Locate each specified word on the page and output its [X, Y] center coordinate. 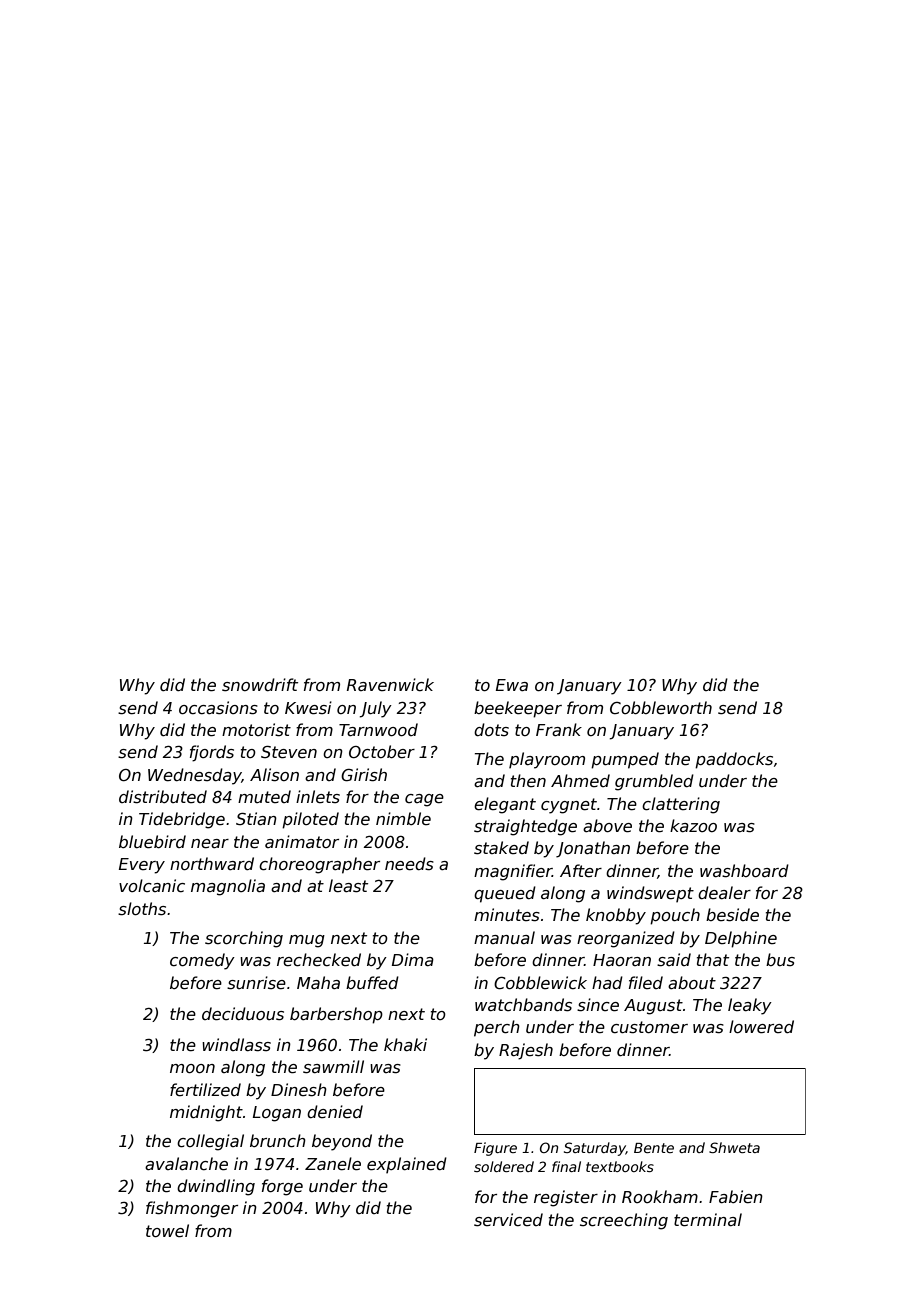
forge [282, 1187]
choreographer [319, 865]
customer [649, 1027]
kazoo [693, 825]
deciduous [243, 1014]
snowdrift [260, 685]
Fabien [736, 1197]
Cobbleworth [661, 708]
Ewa [512, 685]
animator [302, 841]
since [598, 1005]
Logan [277, 1114]
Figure [495, 1149]
